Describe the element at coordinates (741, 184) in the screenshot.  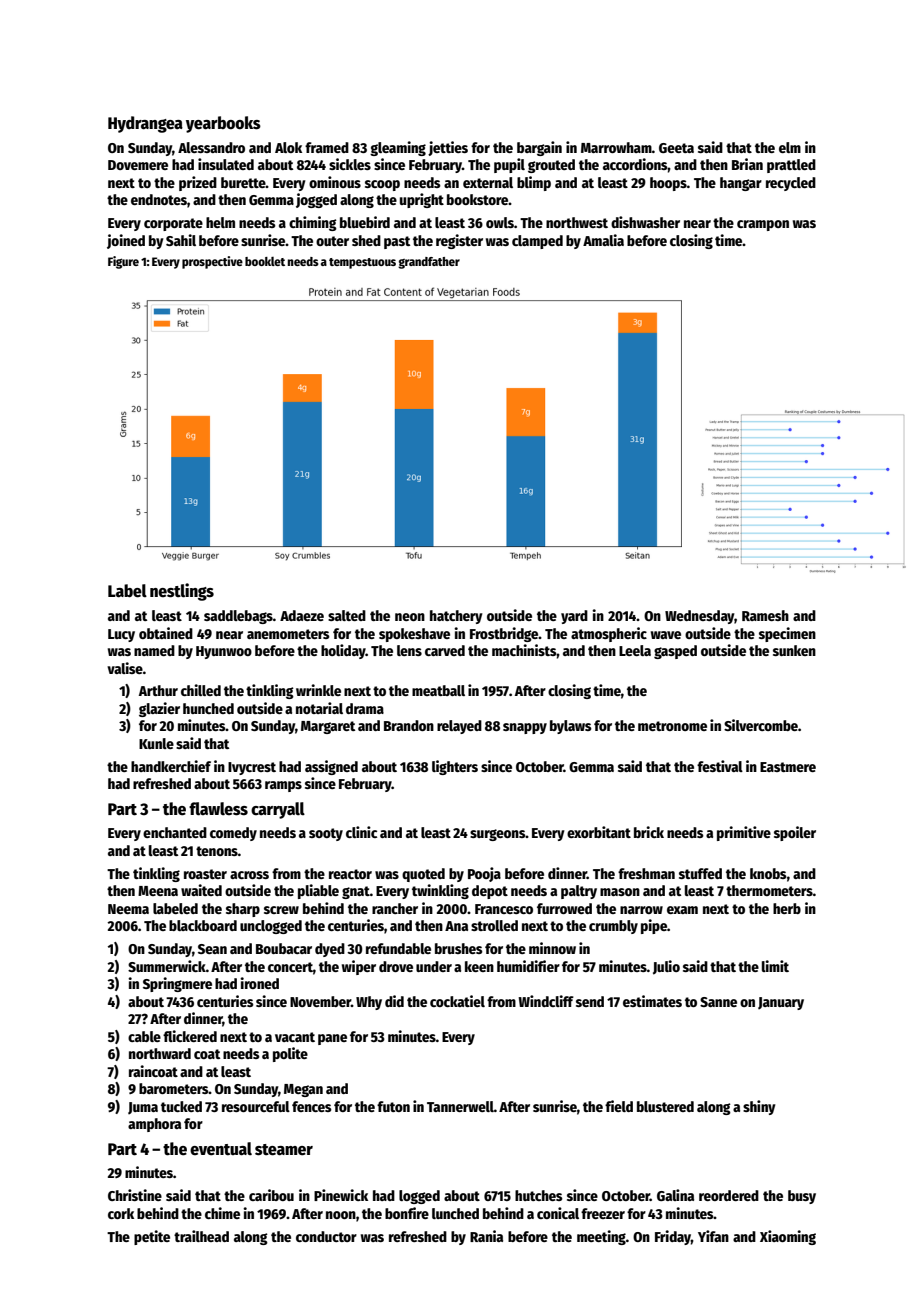
I see `hangar` at that location.
